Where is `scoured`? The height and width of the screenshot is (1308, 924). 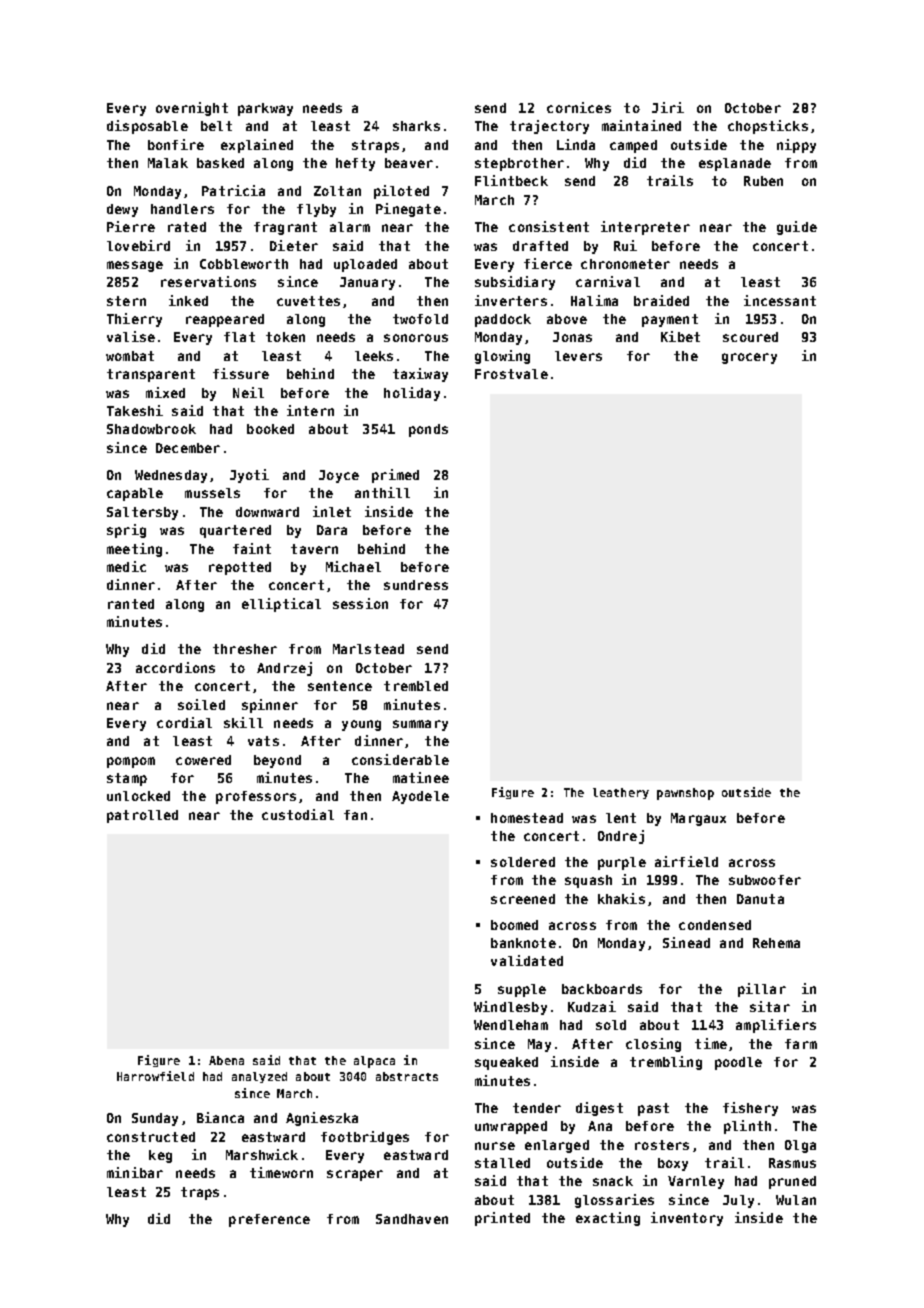 scoured is located at coordinates (750, 337).
